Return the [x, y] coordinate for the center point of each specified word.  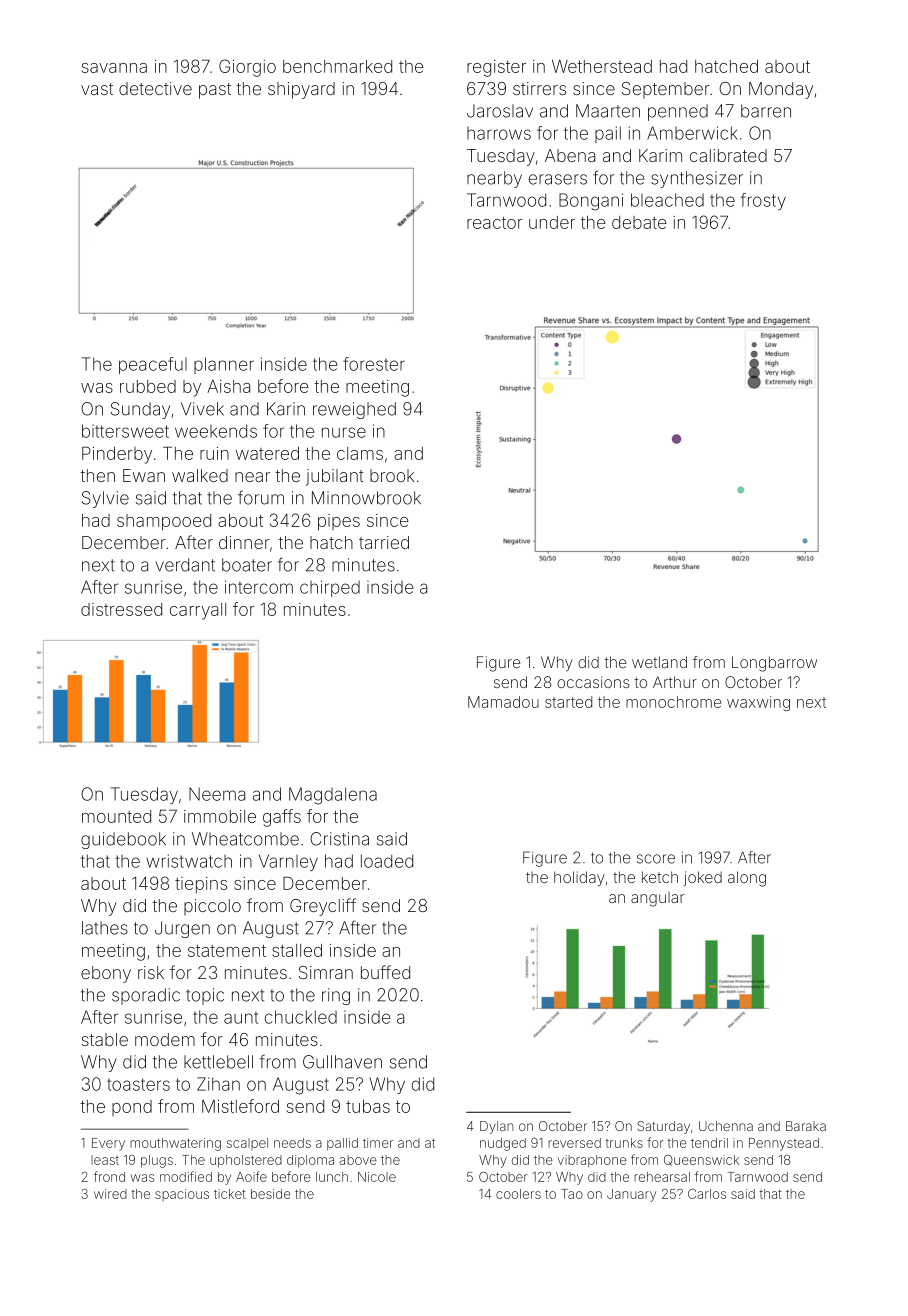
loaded [387, 861]
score [656, 859]
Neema [217, 794]
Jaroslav [500, 111]
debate [639, 222]
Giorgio [247, 68]
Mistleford [240, 1106]
